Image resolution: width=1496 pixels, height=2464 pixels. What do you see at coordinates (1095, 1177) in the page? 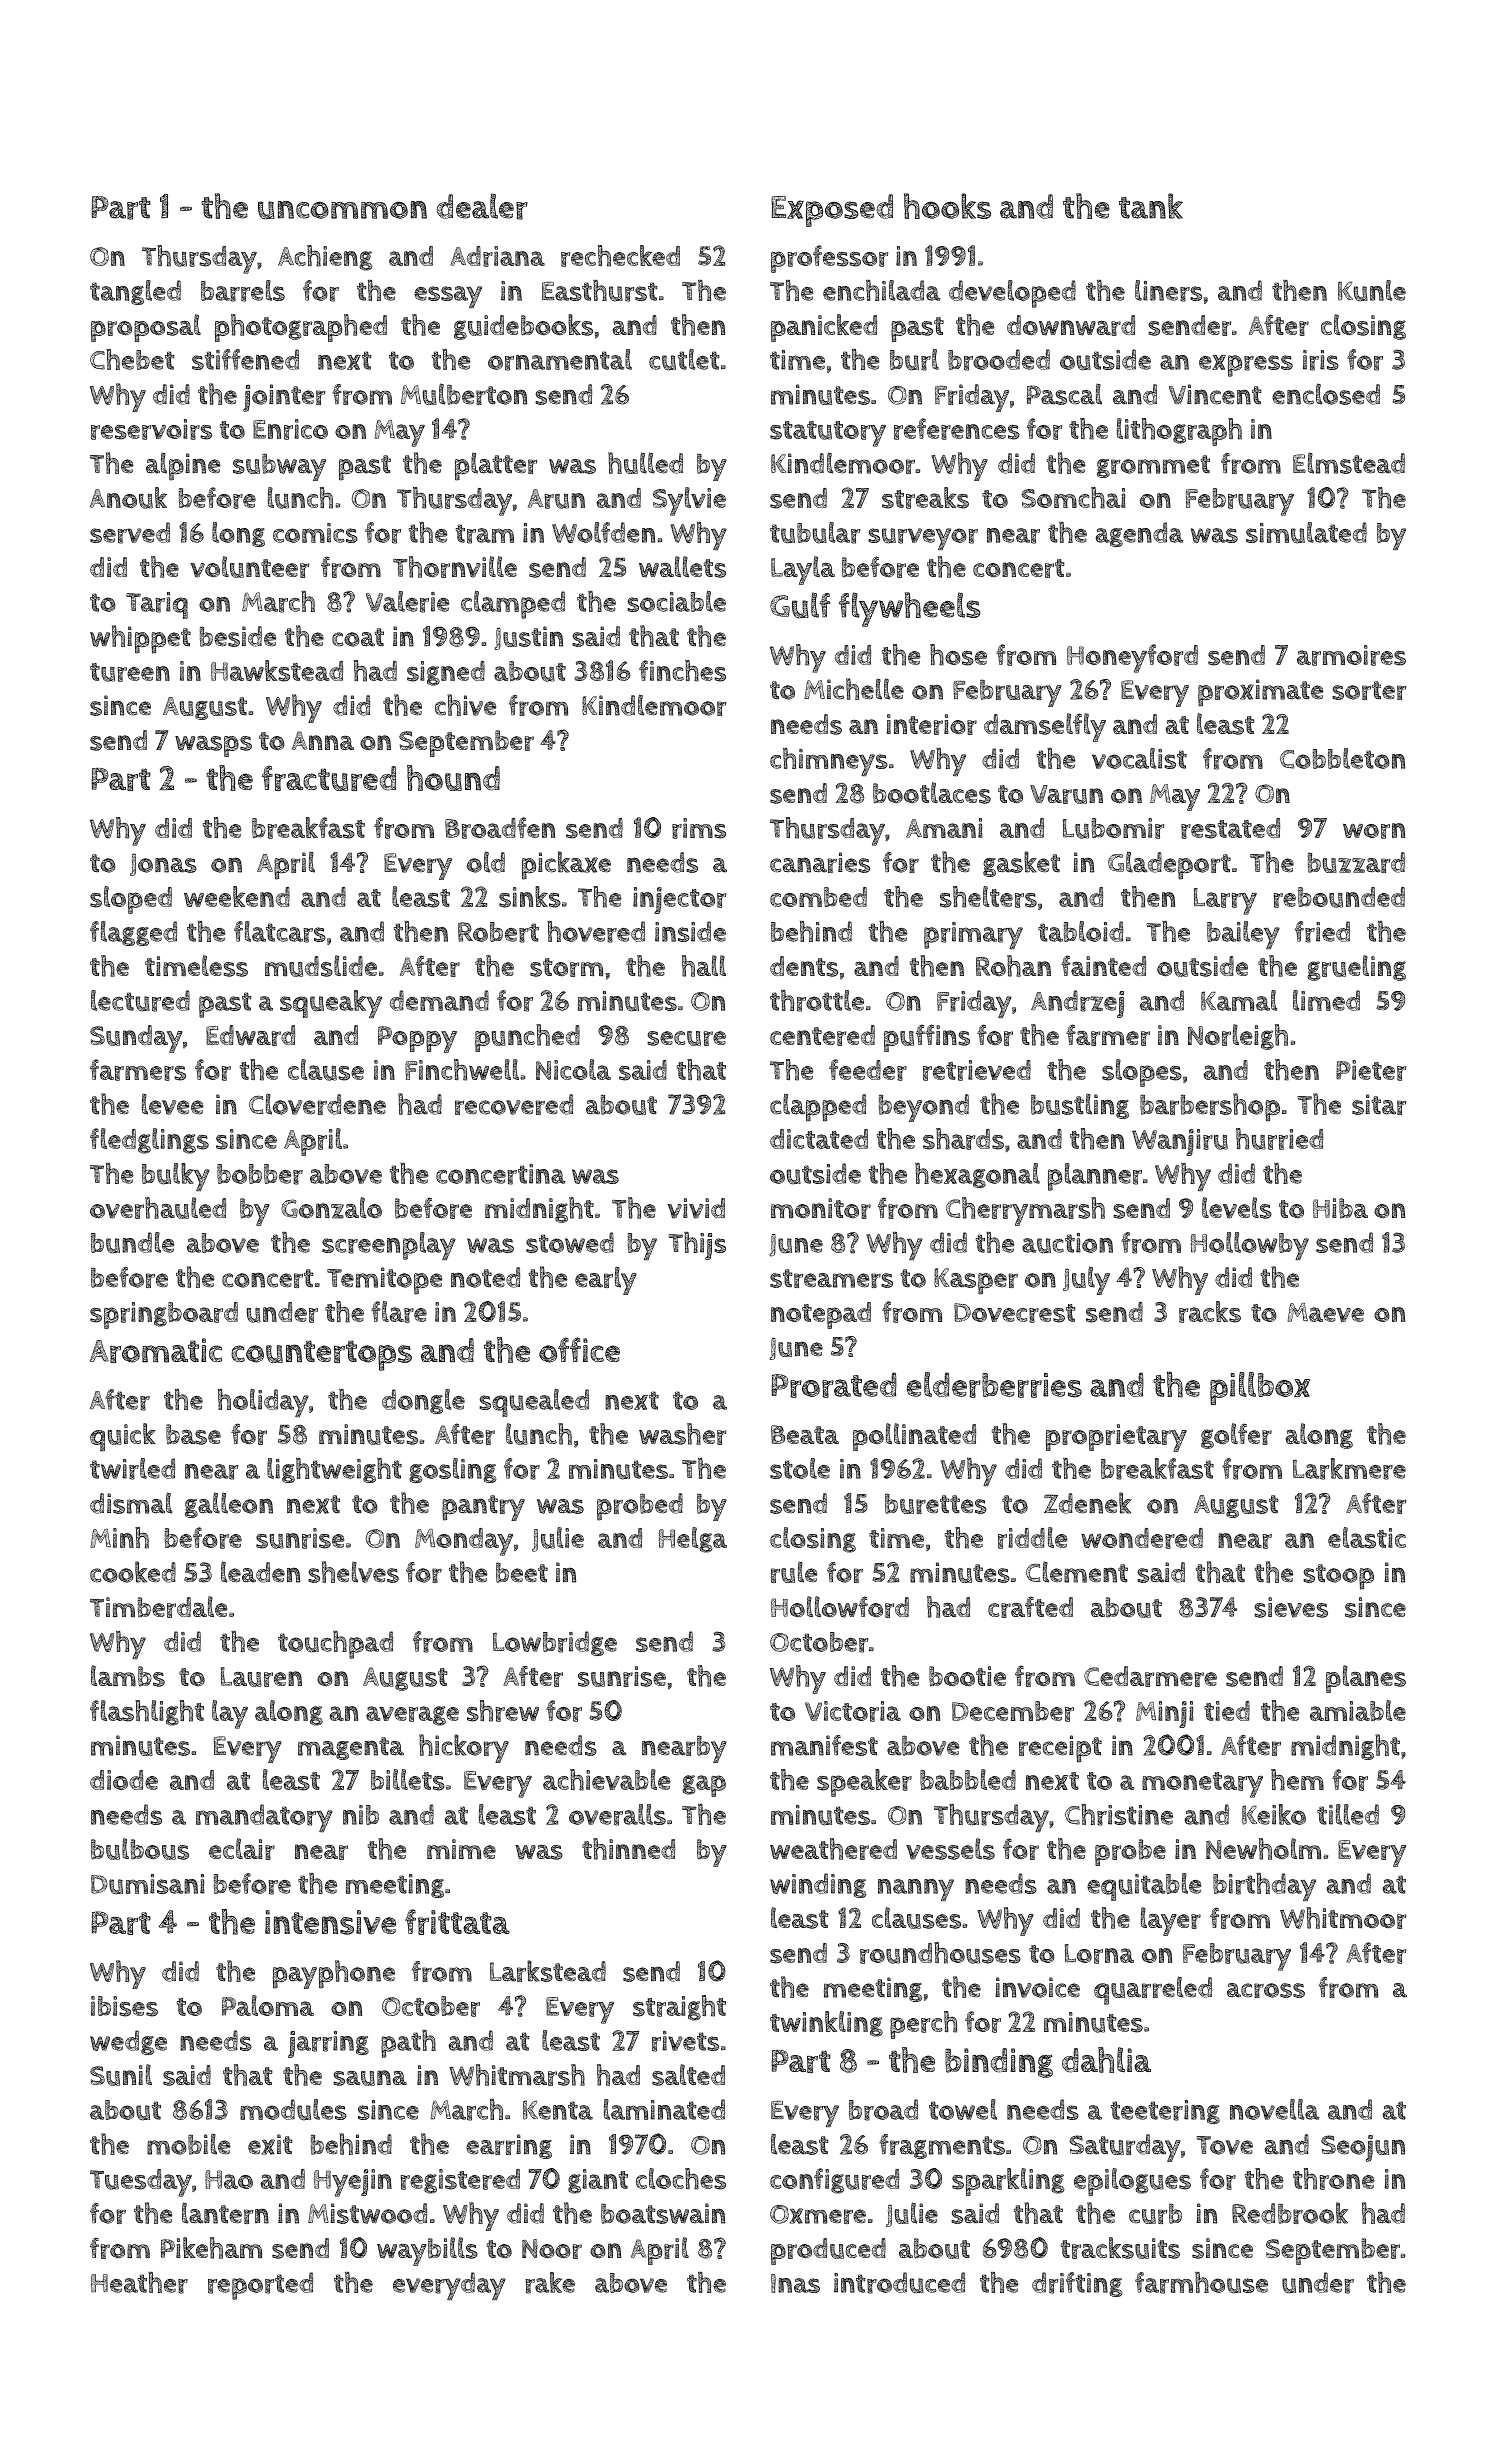
I see `planner` at bounding box center [1095, 1177].
